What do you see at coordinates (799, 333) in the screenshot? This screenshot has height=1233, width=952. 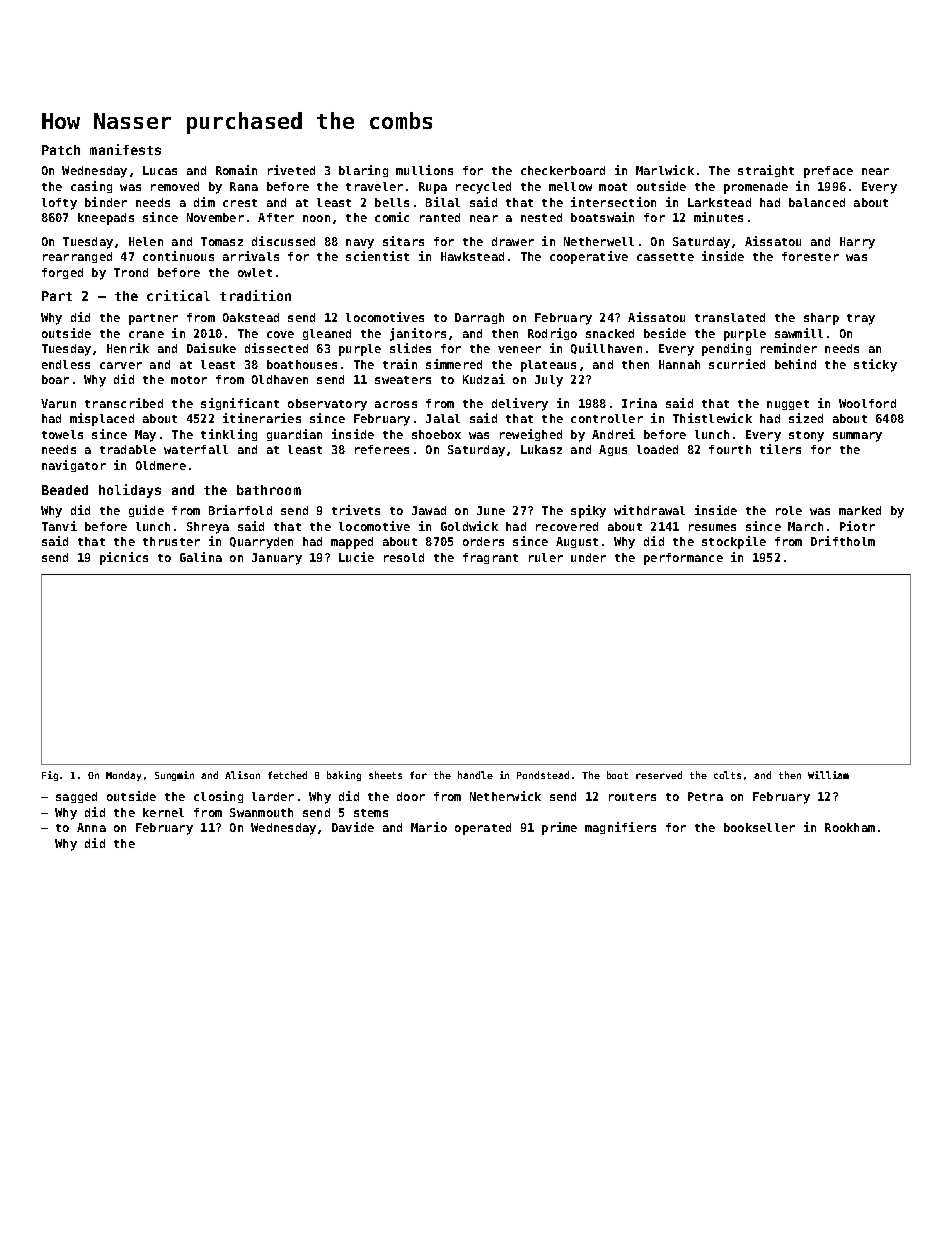 I see `sawmill` at bounding box center [799, 333].
